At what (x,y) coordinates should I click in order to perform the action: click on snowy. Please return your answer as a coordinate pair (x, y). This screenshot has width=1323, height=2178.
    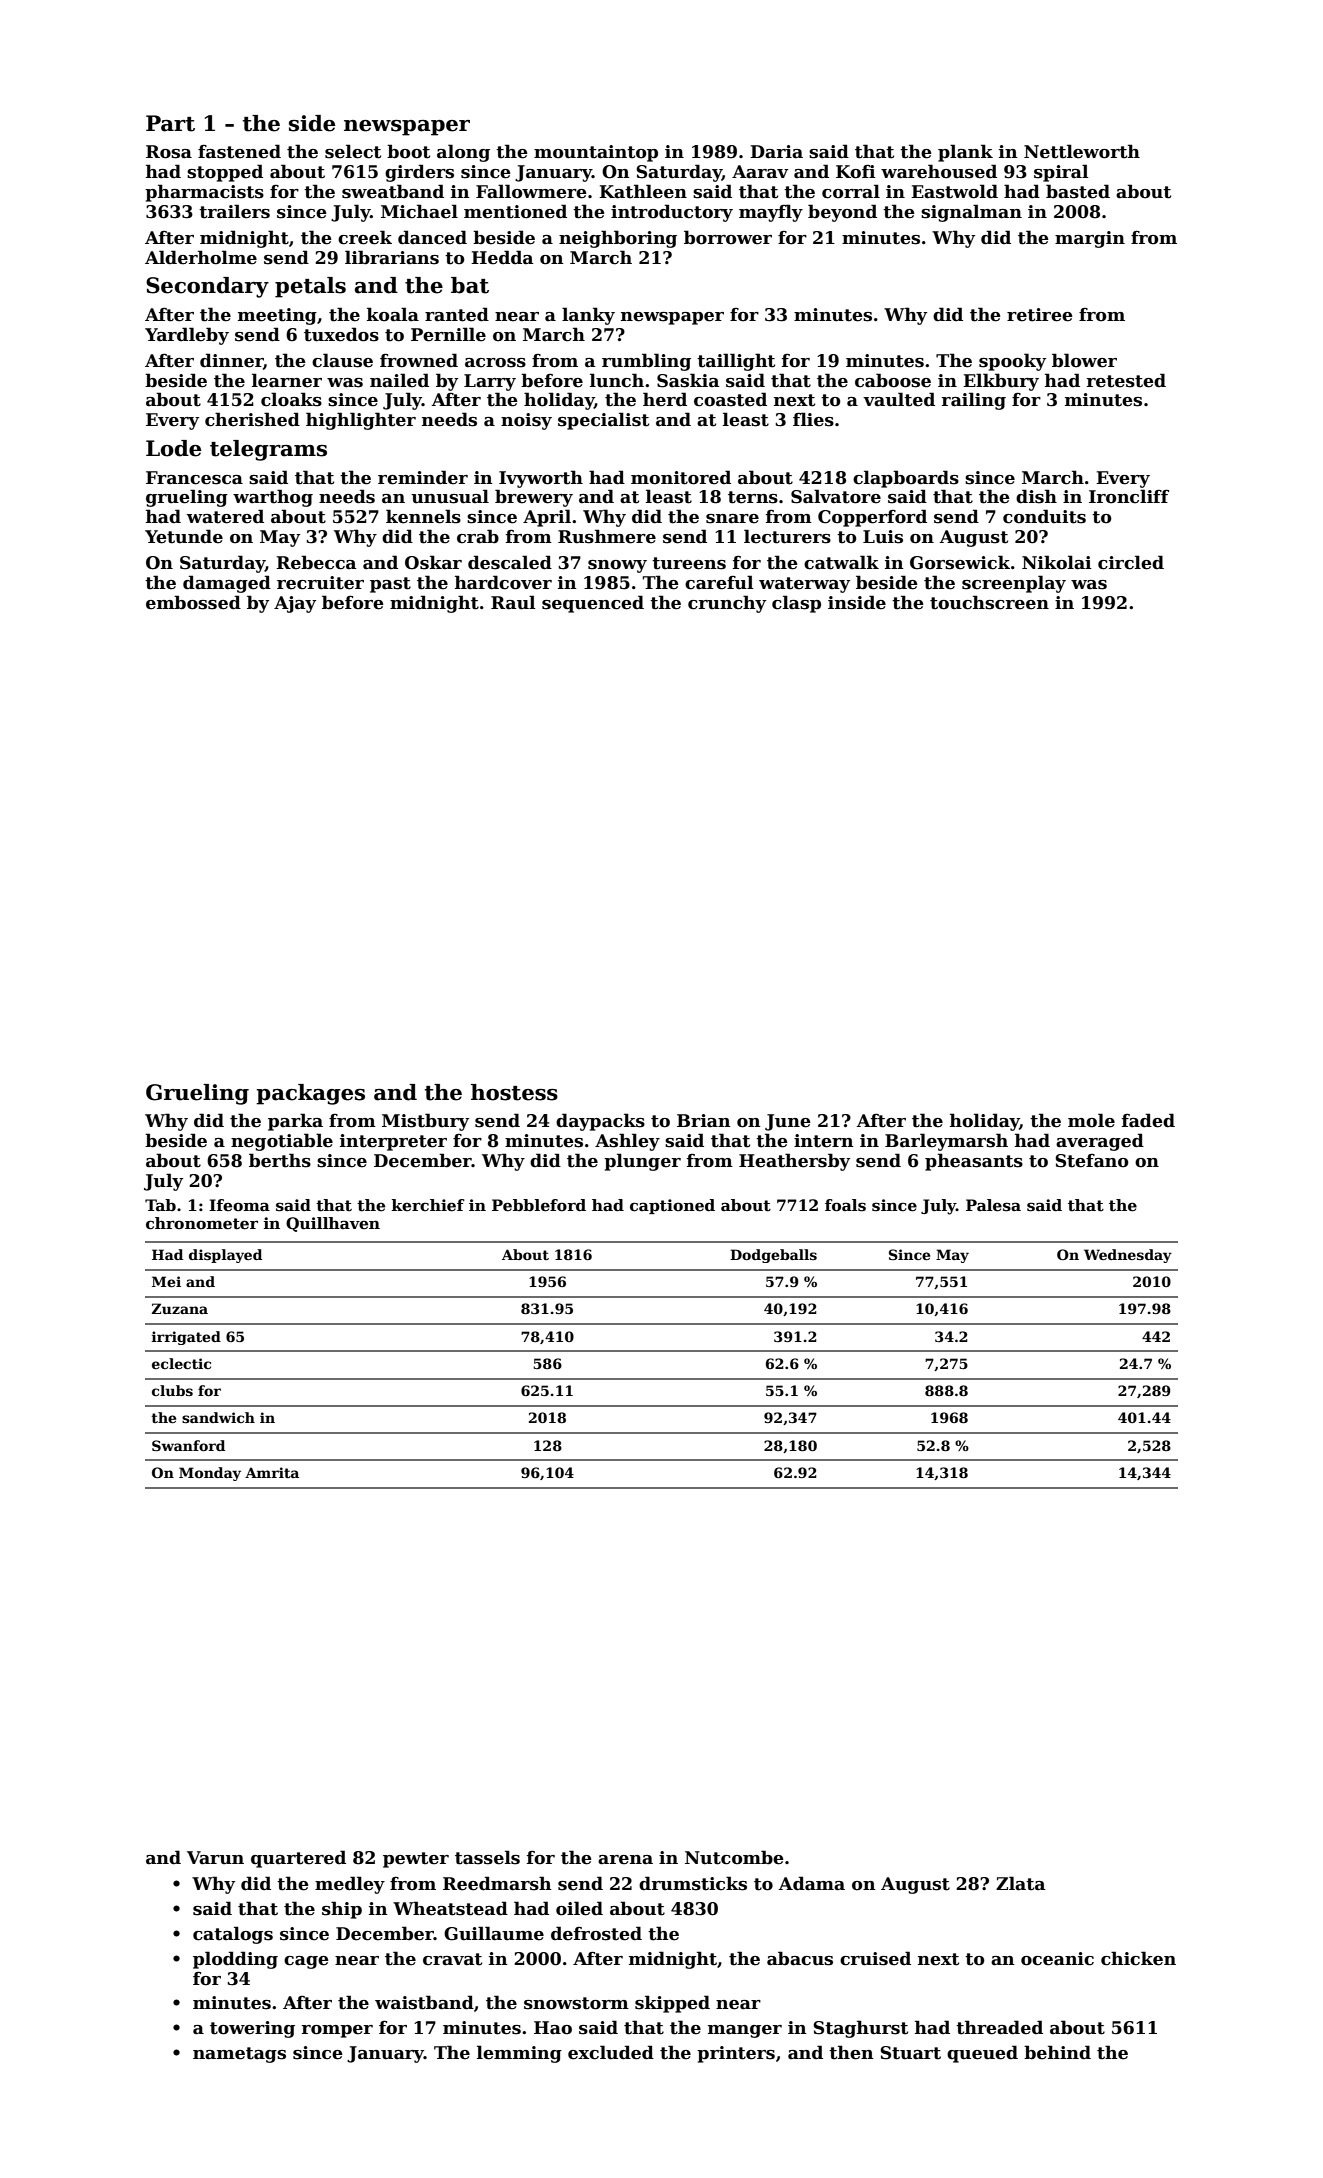
    Looking at the image, I should click on (617, 566).
